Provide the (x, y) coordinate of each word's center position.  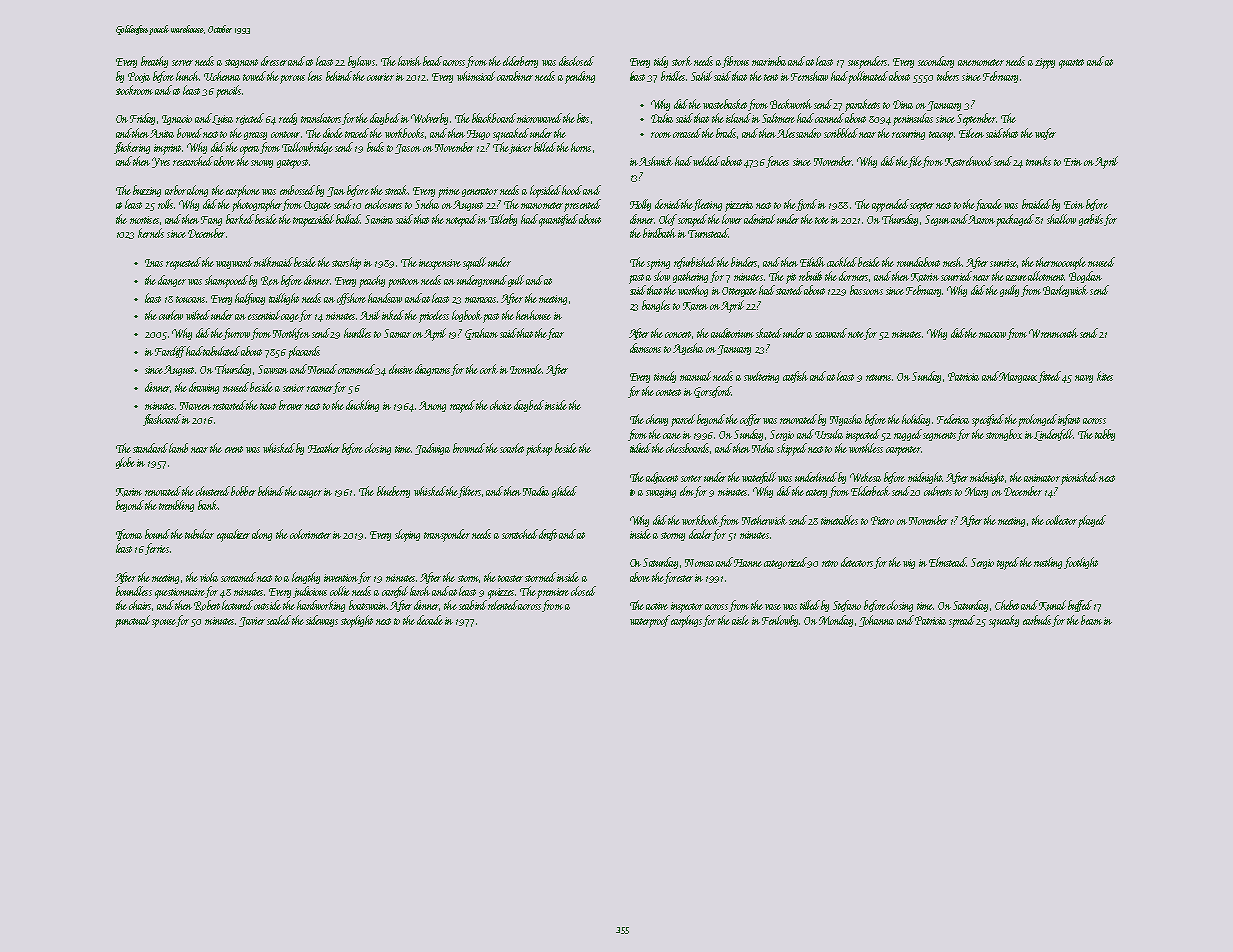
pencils (228, 91)
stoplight (357, 621)
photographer (257, 205)
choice (501, 405)
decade (430, 620)
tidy (661, 62)
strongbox (1004, 435)
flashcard (162, 420)
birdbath (659, 233)
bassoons (866, 290)
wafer (1045, 134)
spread (962, 621)
